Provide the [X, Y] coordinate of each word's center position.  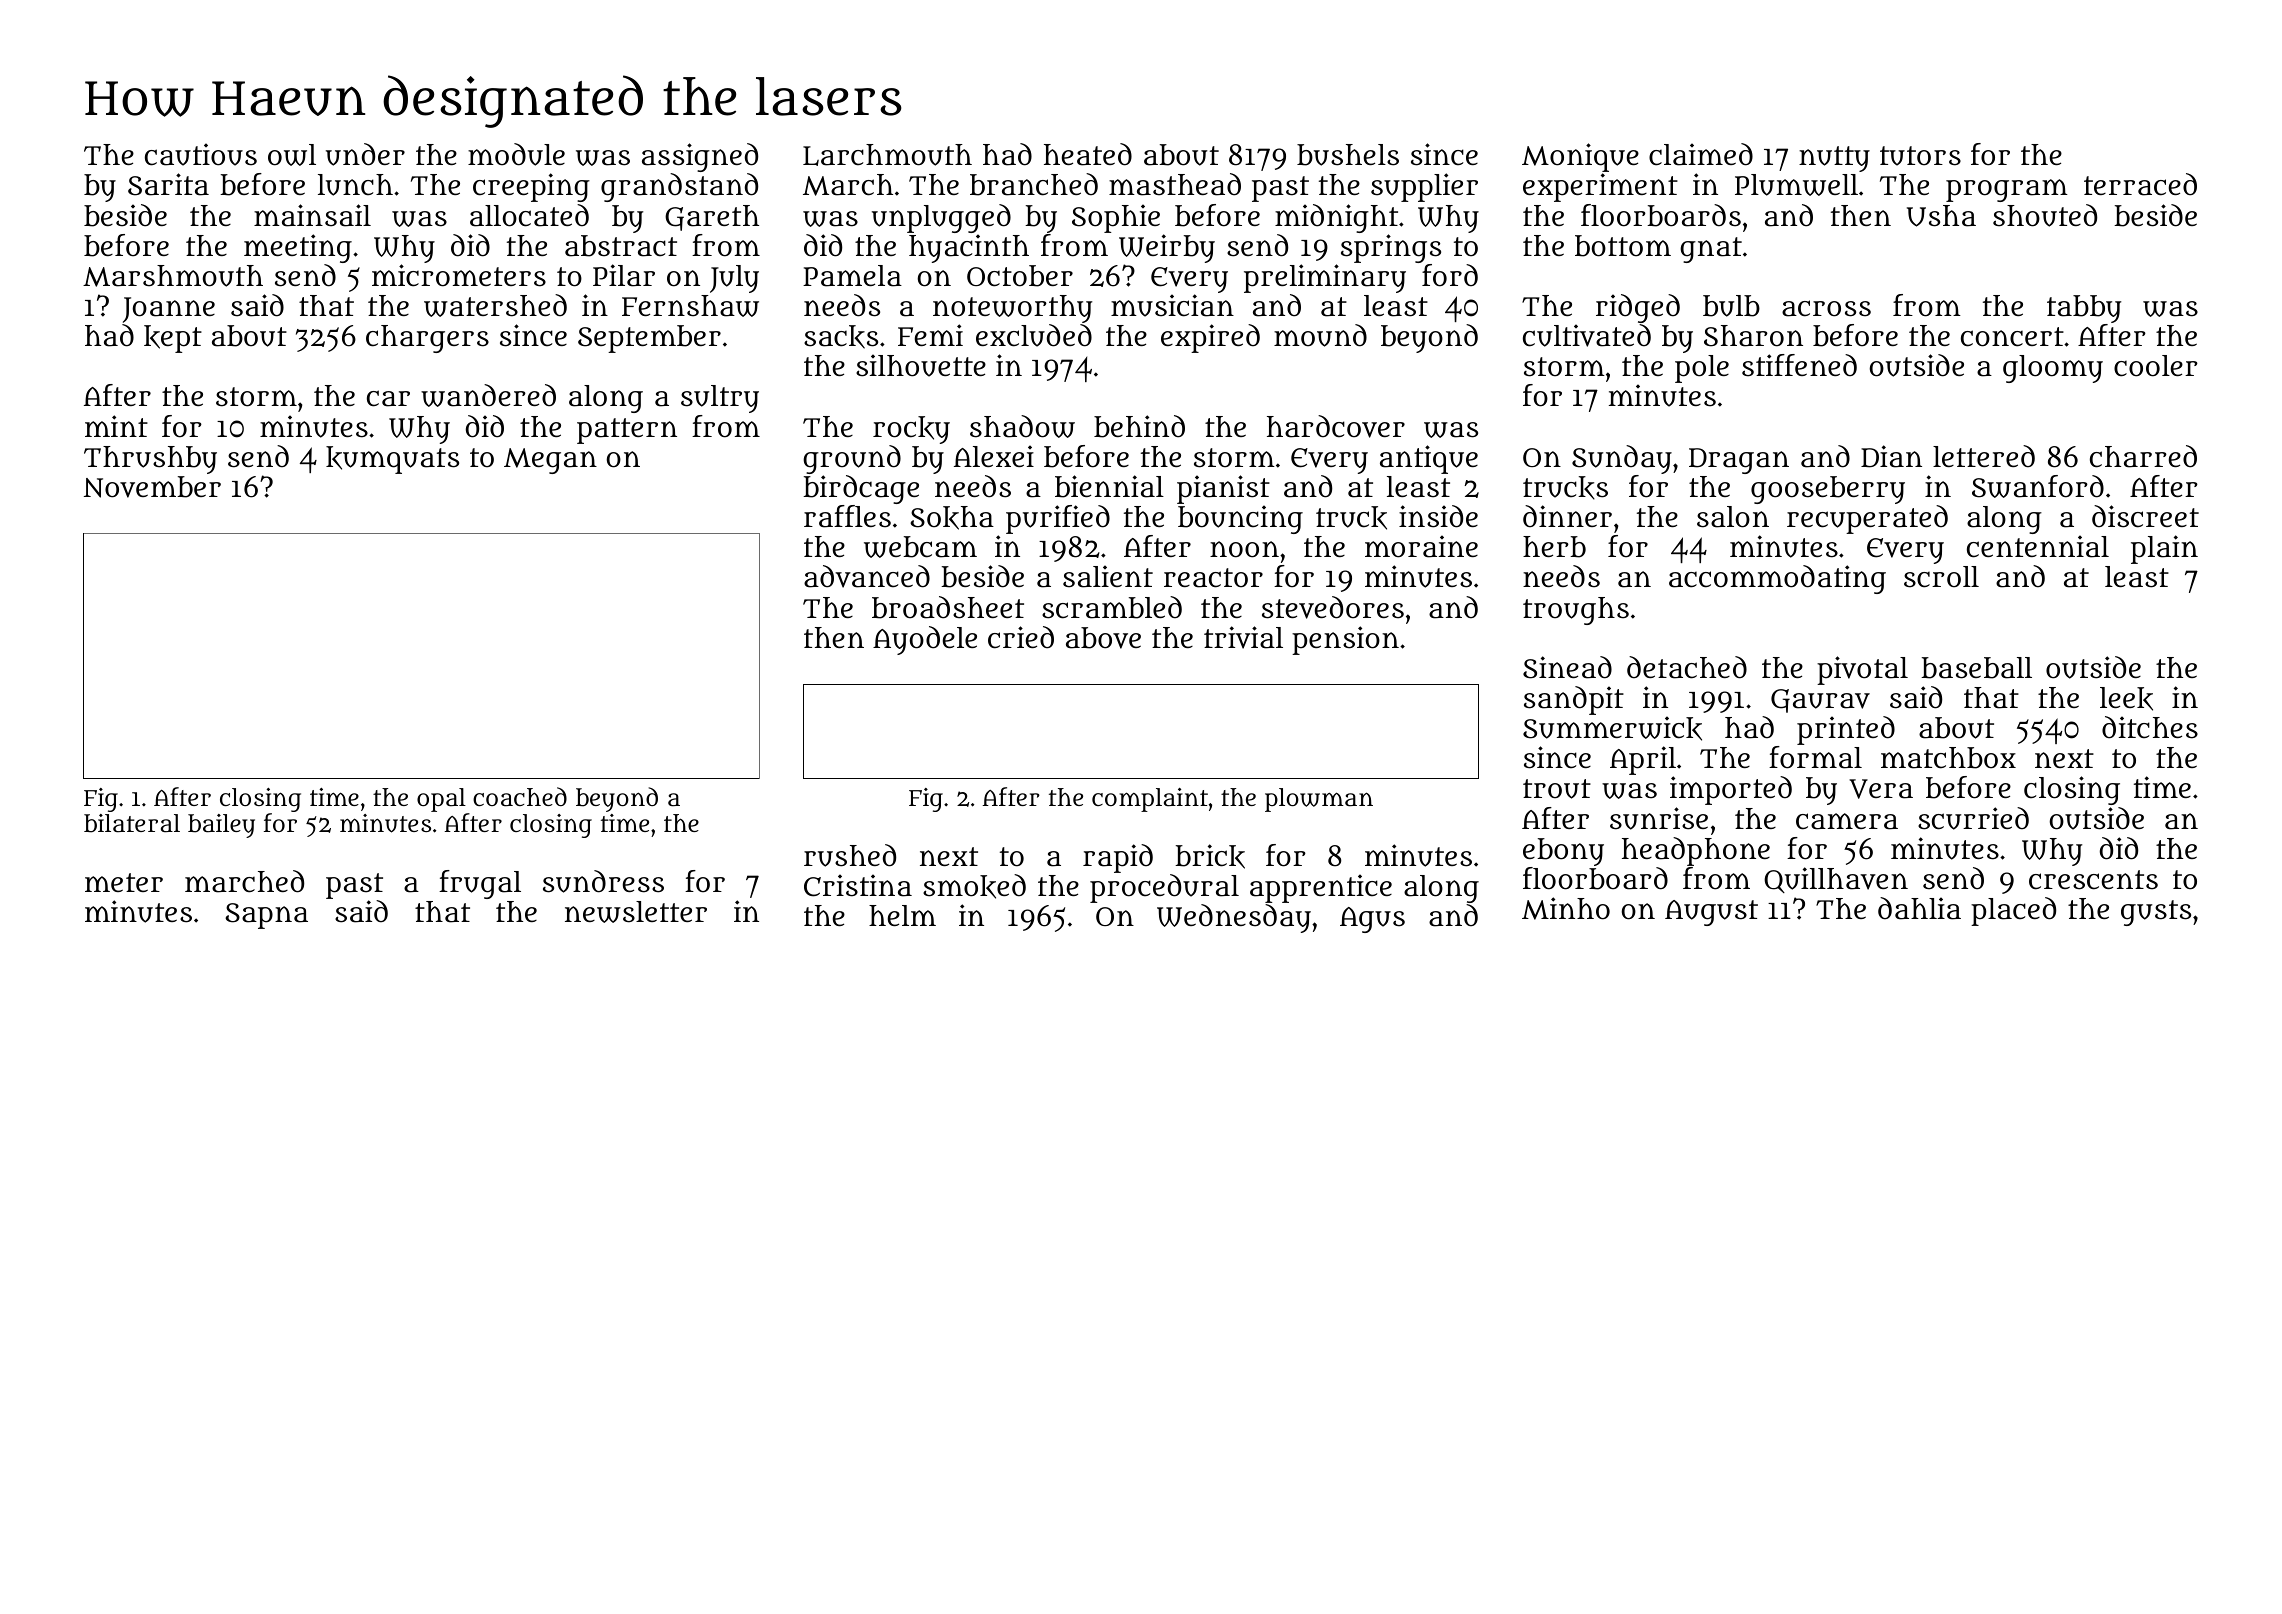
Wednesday [1234, 918]
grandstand [679, 187]
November [152, 487]
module [516, 154]
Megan [550, 461]
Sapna [266, 916]
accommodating [1777, 579]
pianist [1223, 489]
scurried [1973, 818]
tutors [1920, 156]
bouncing [1240, 519]
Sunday [1622, 459]
